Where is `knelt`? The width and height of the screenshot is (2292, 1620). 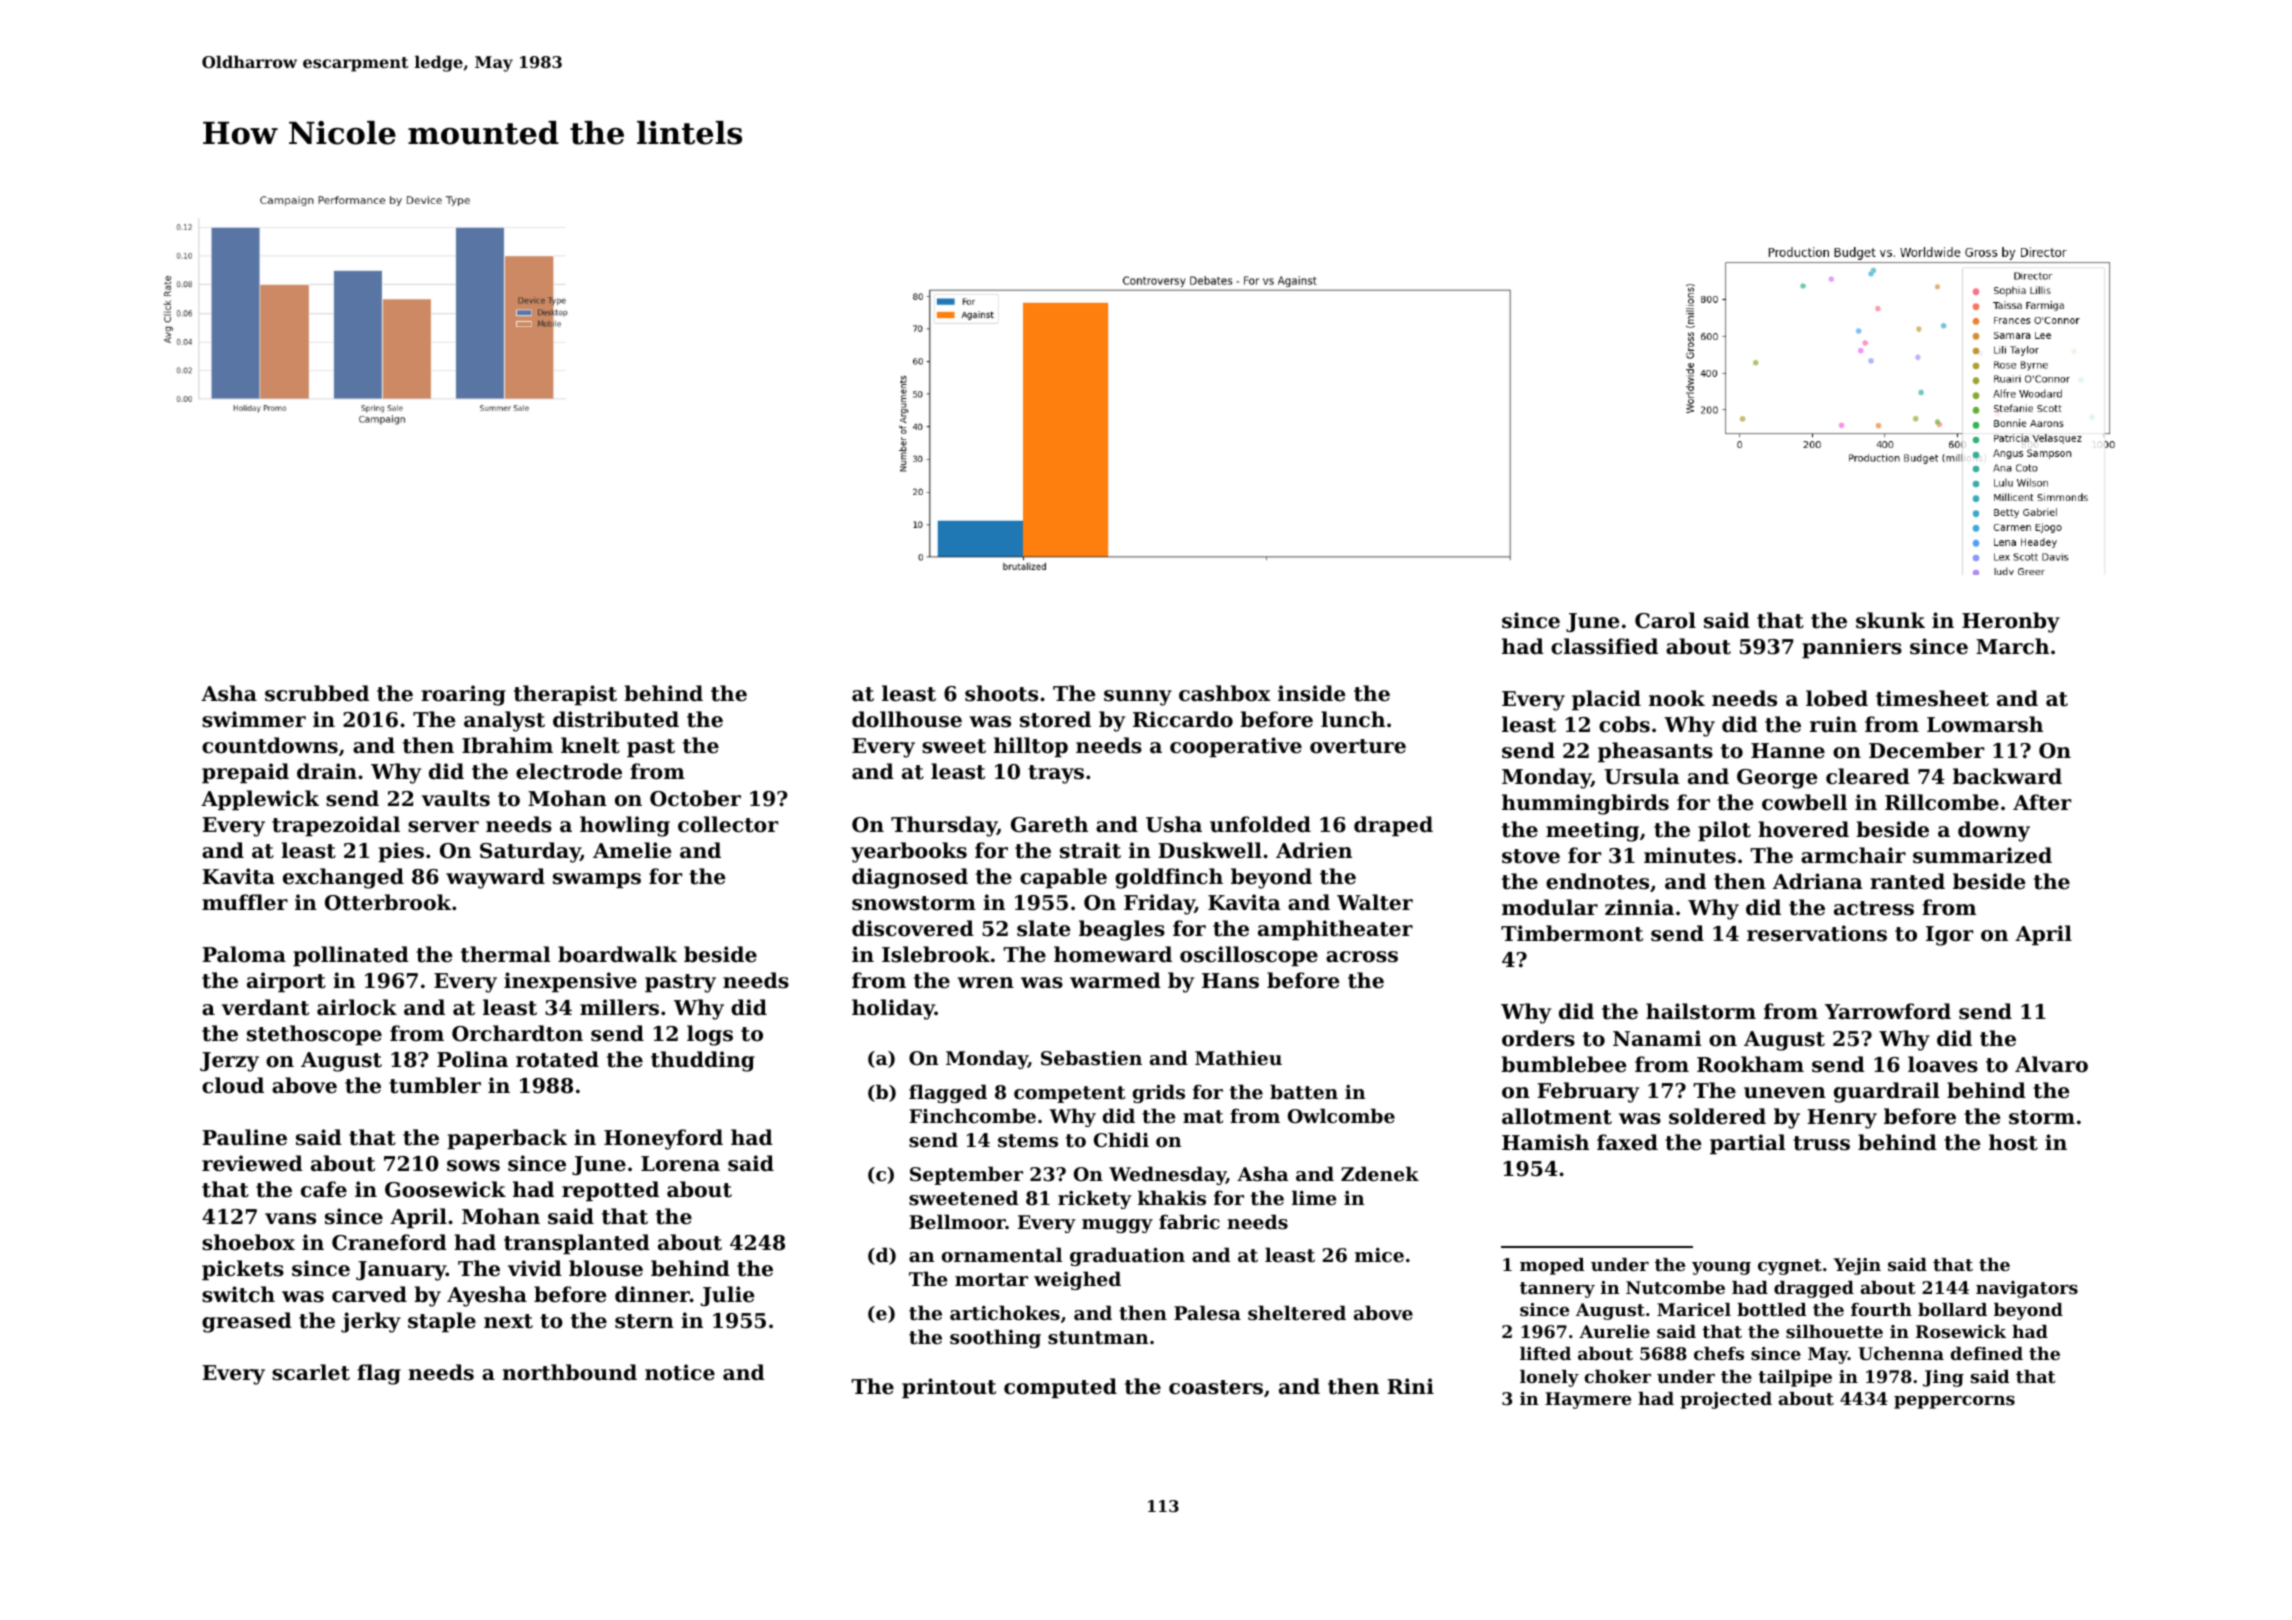
knelt is located at coordinates (590, 745).
